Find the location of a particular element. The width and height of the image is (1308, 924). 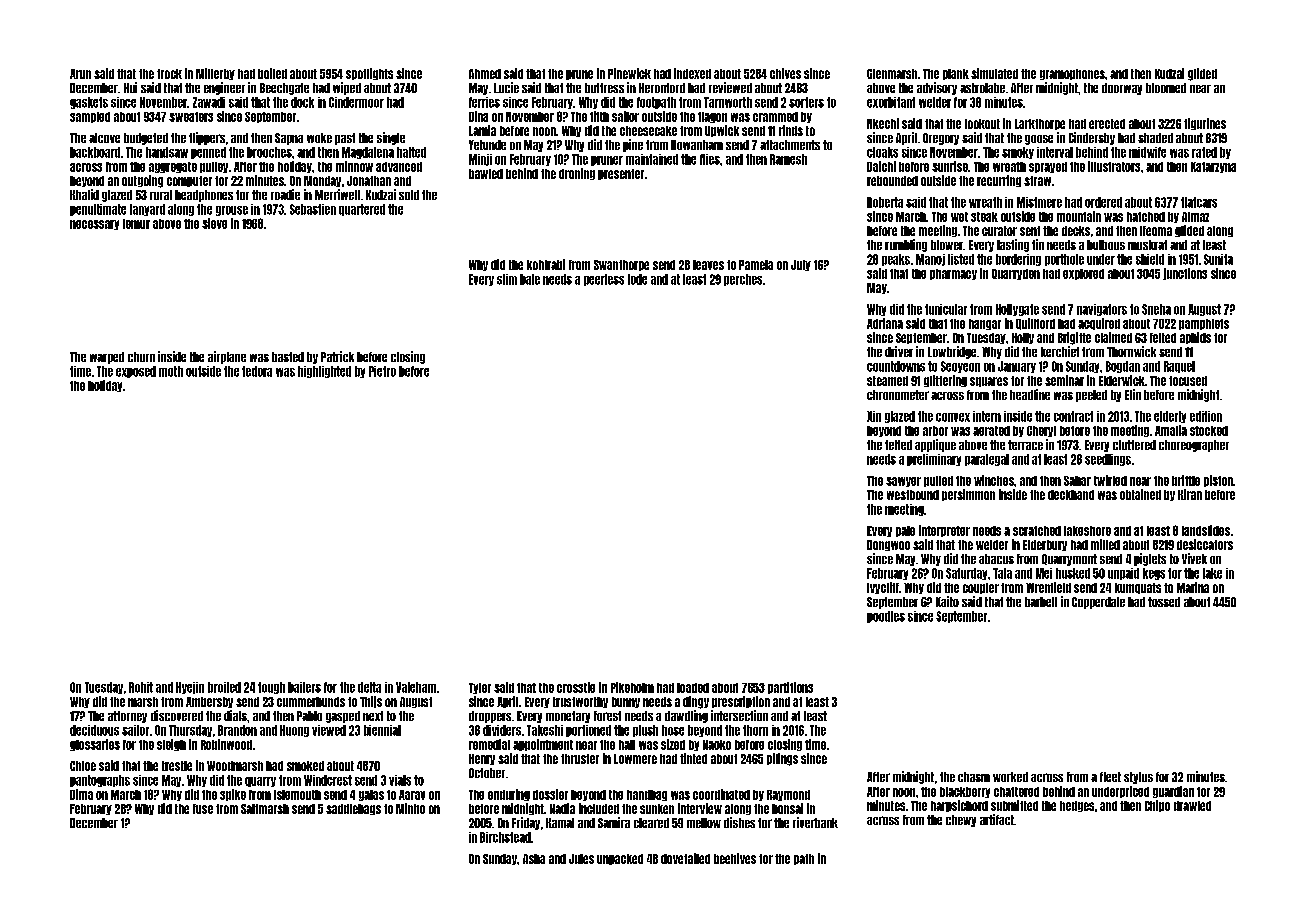

Ivycliff is located at coordinates (883, 588).
